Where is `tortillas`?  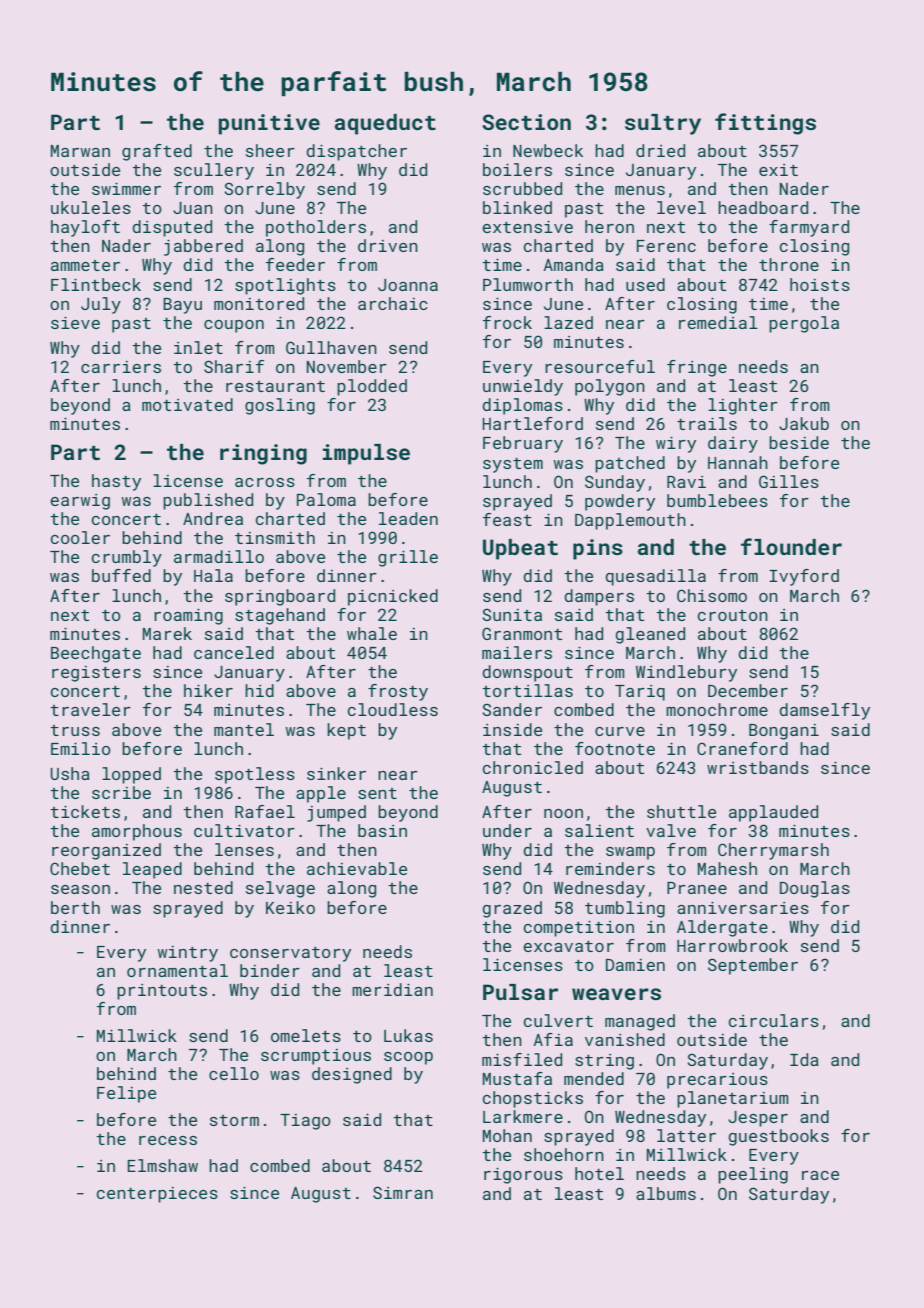 tortillas is located at coordinates (527, 690).
